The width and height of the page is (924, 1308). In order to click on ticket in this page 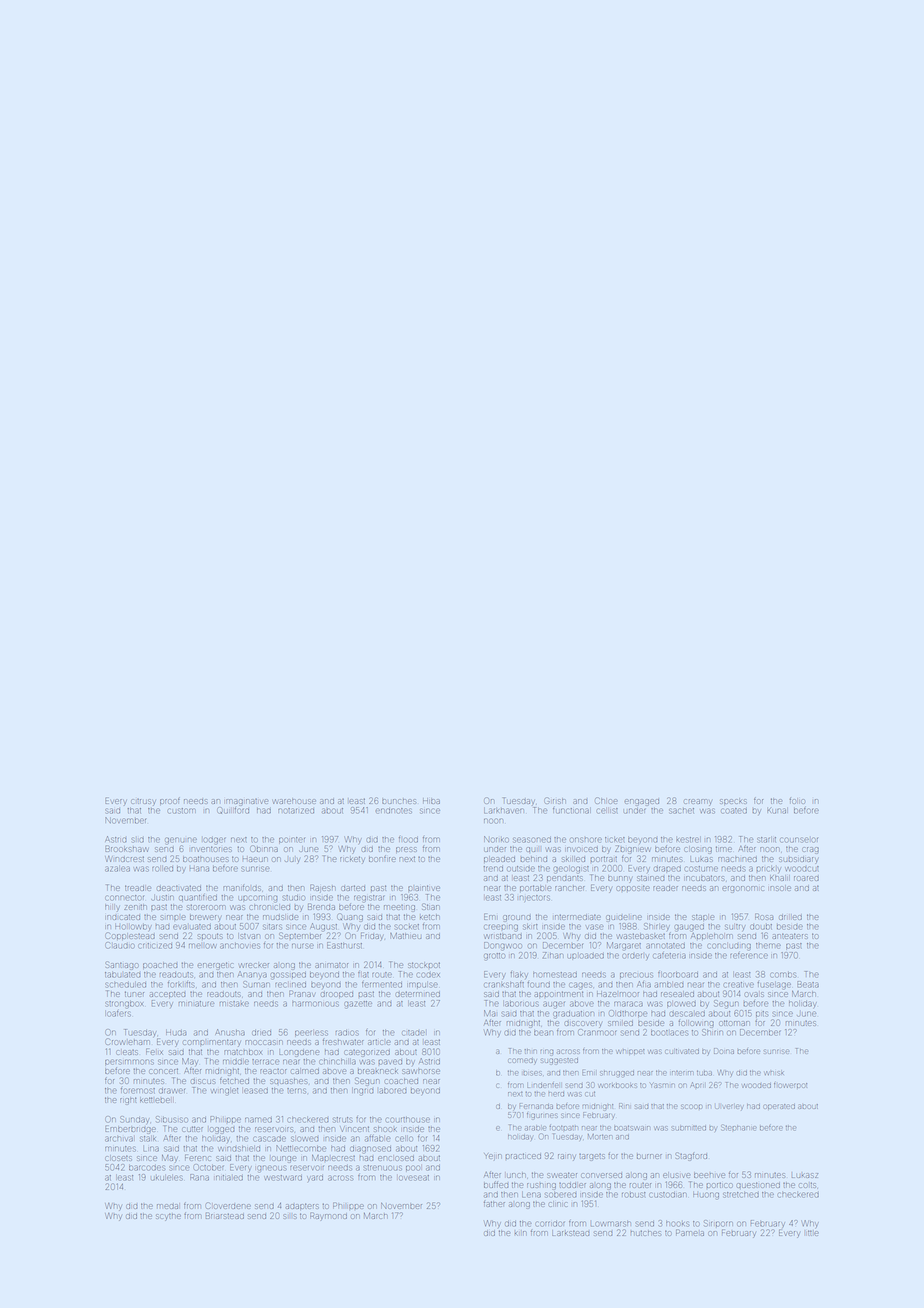, I will do `click(615, 839)`.
